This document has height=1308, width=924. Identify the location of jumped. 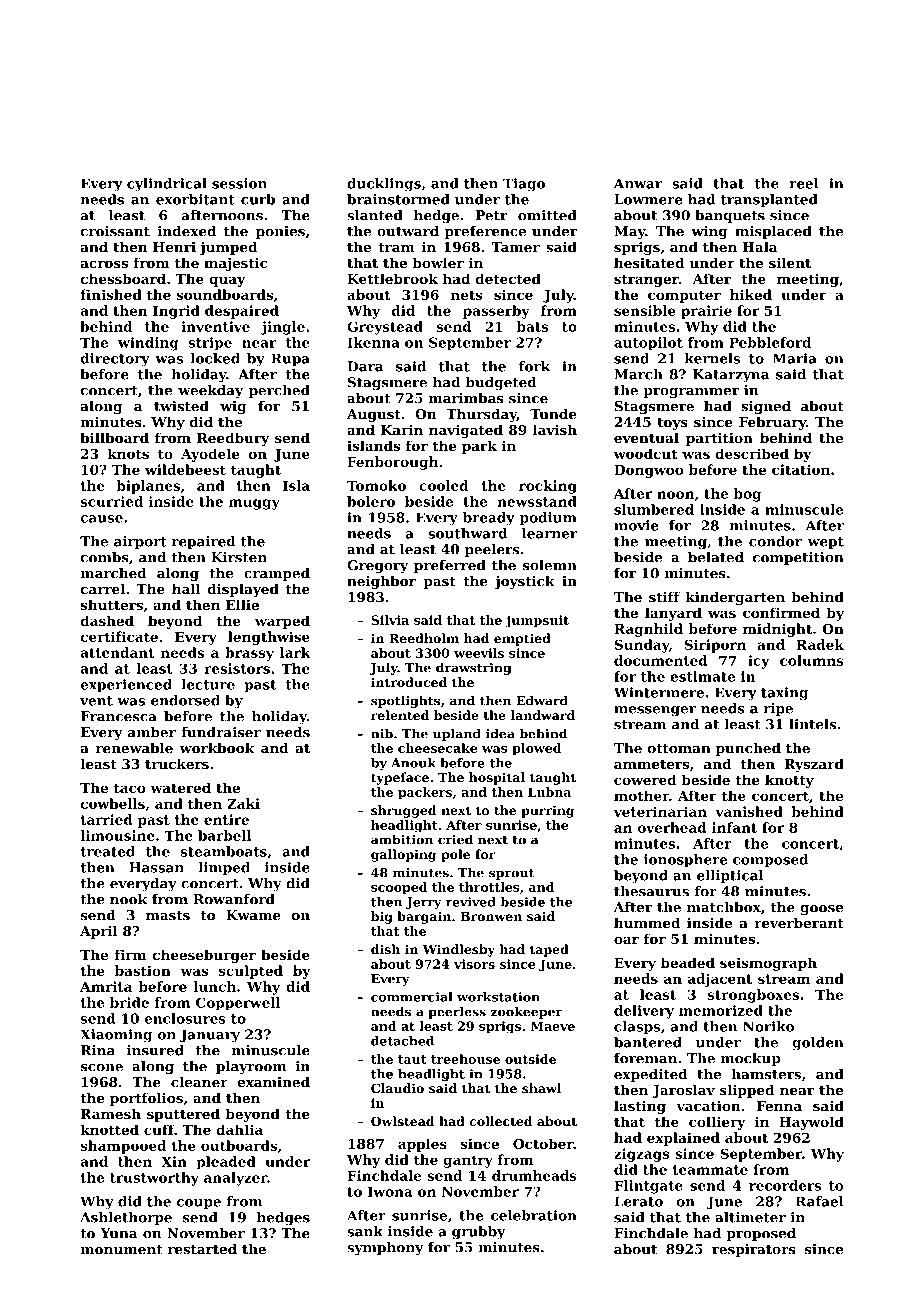
(228, 248).
